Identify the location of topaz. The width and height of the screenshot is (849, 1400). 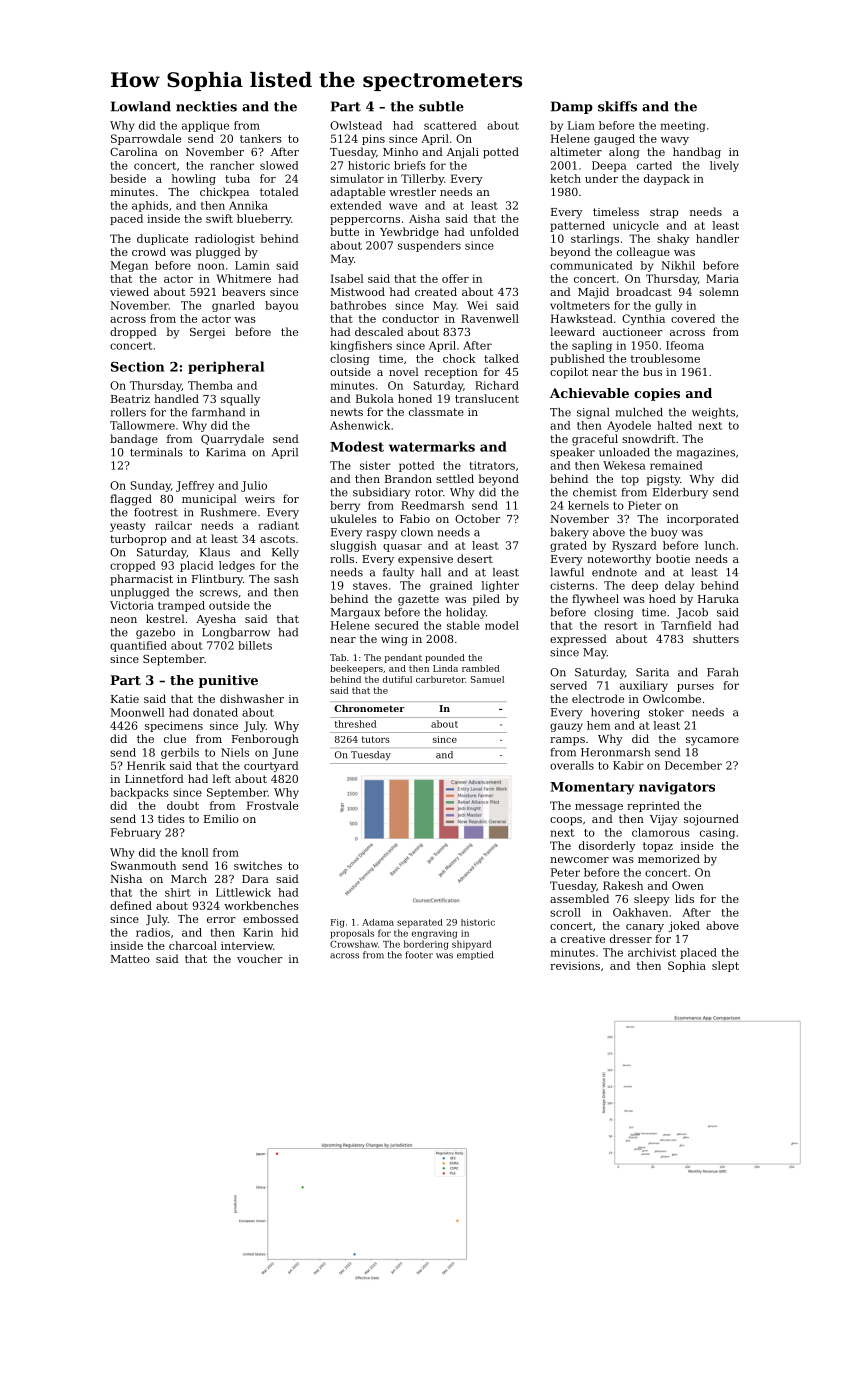
(658, 847).
